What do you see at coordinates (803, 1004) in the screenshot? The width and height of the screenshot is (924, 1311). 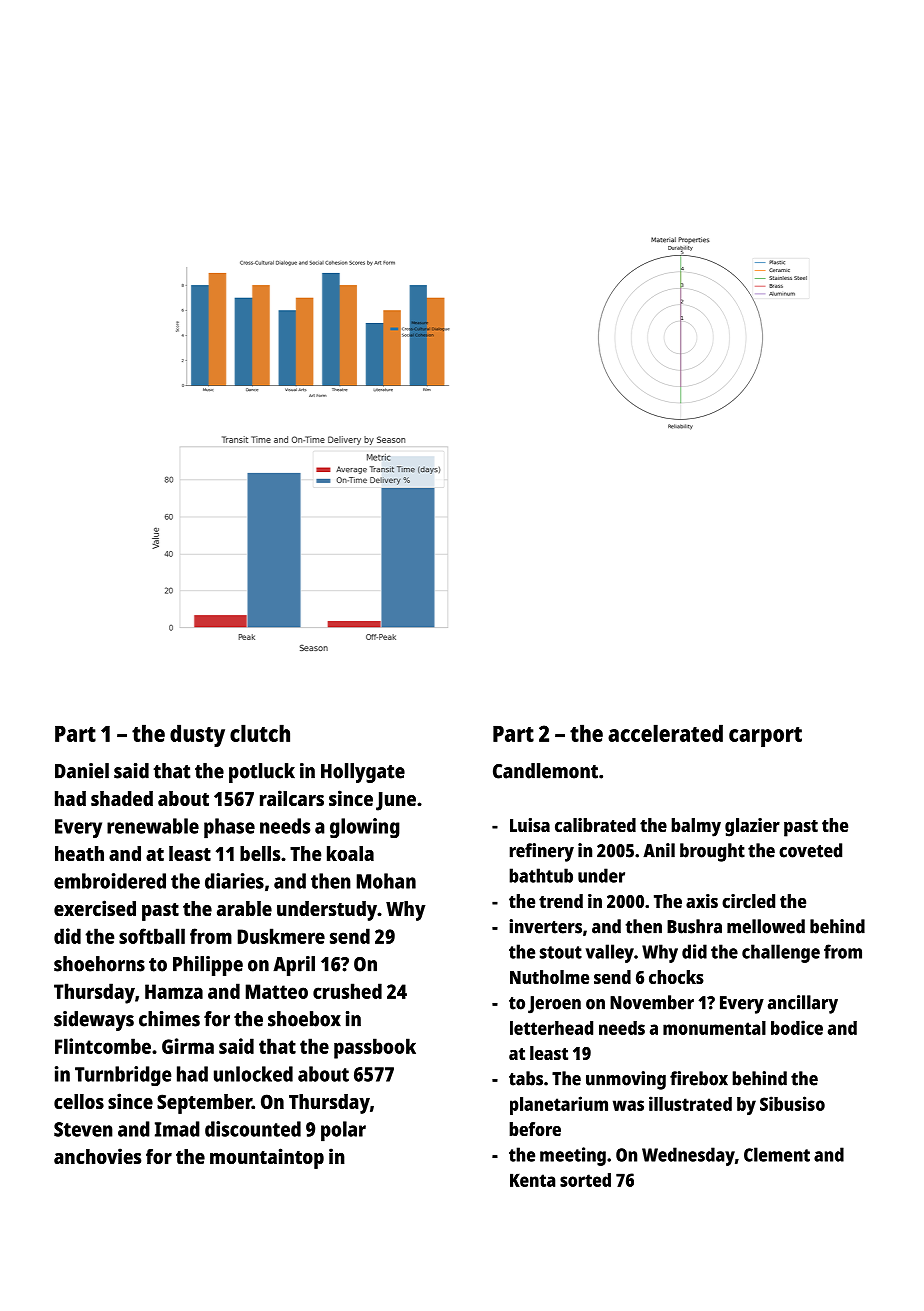 I see `ancillary` at bounding box center [803, 1004].
